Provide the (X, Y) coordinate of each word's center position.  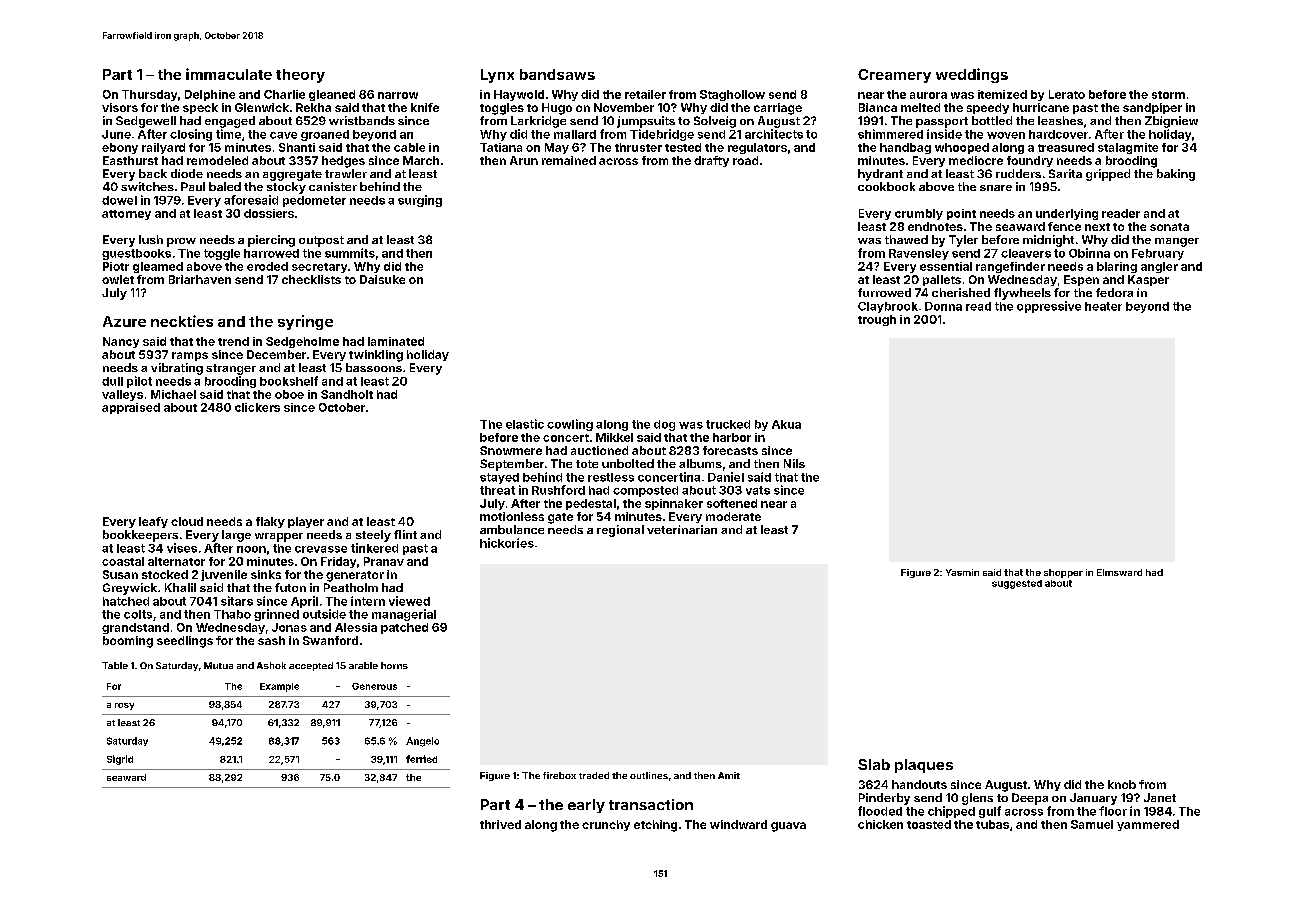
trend (233, 341)
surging (420, 201)
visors (120, 107)
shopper (1063, 573)
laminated (396, 341)
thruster (638, 147)
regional (620, 531)
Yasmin (962, 572)
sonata (1169, 227)
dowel (119, 200)
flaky (270, 522)
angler (1159, 267)
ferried (421, 759)
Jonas (289, 627)
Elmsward (1119, 572)
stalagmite (1128, 148)
